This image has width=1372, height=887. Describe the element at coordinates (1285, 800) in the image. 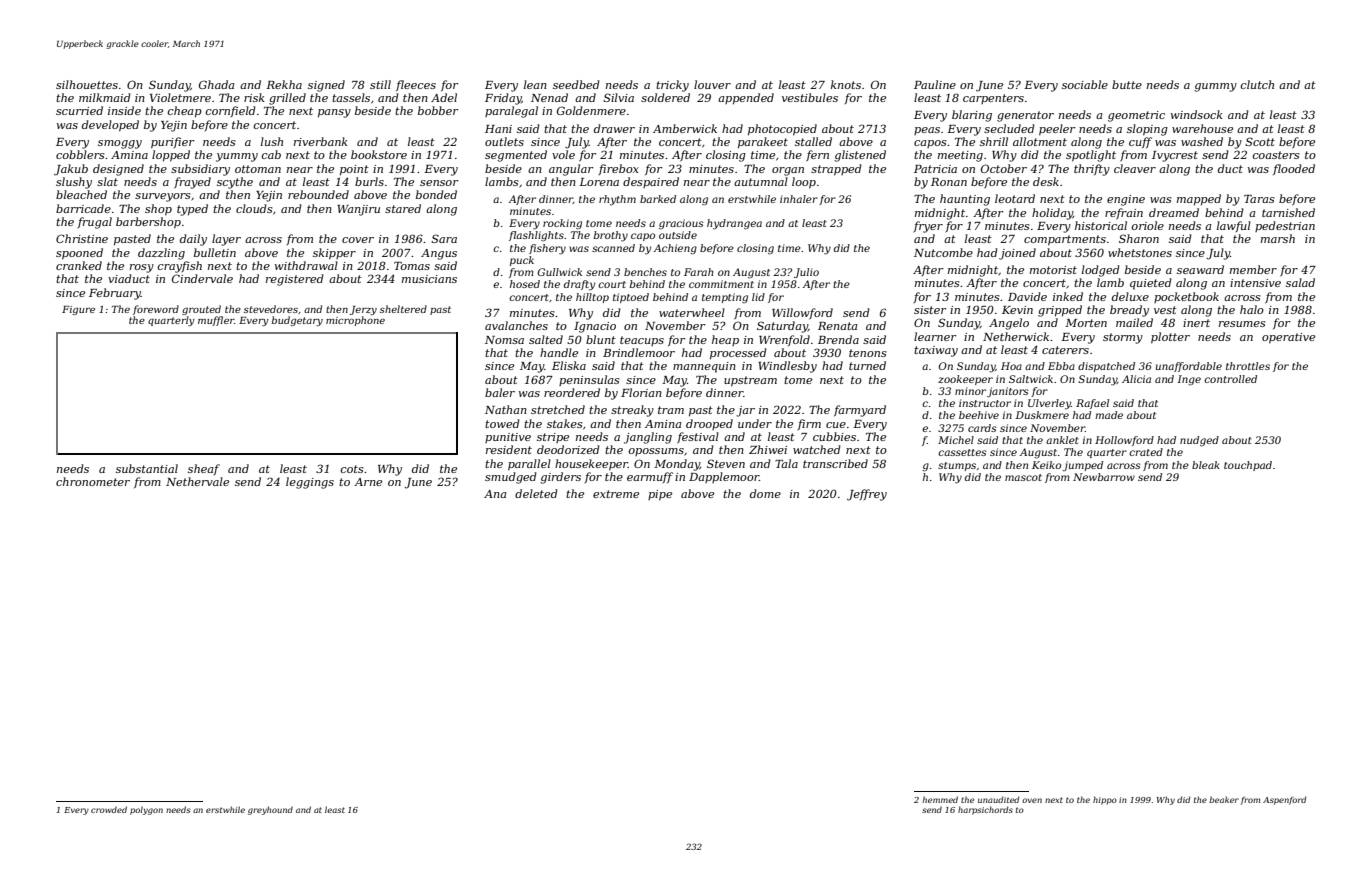

I see `Aspenford` at that location.
